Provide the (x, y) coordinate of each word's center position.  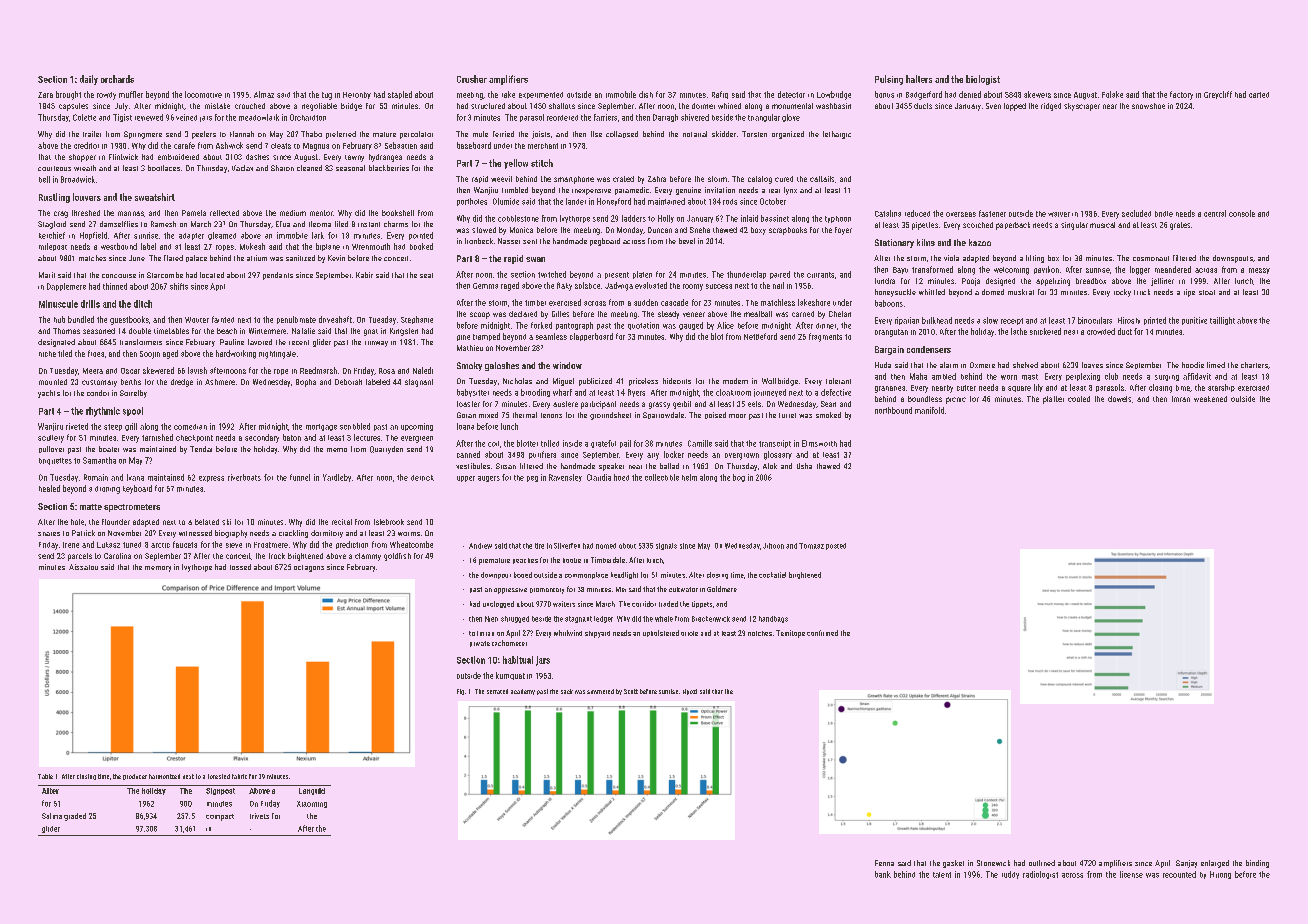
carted (1259, 95)
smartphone (574, 180)
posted (836, 546)
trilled (550, 443)
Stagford (52, 225)
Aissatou (83, 567)
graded (75, 817)
